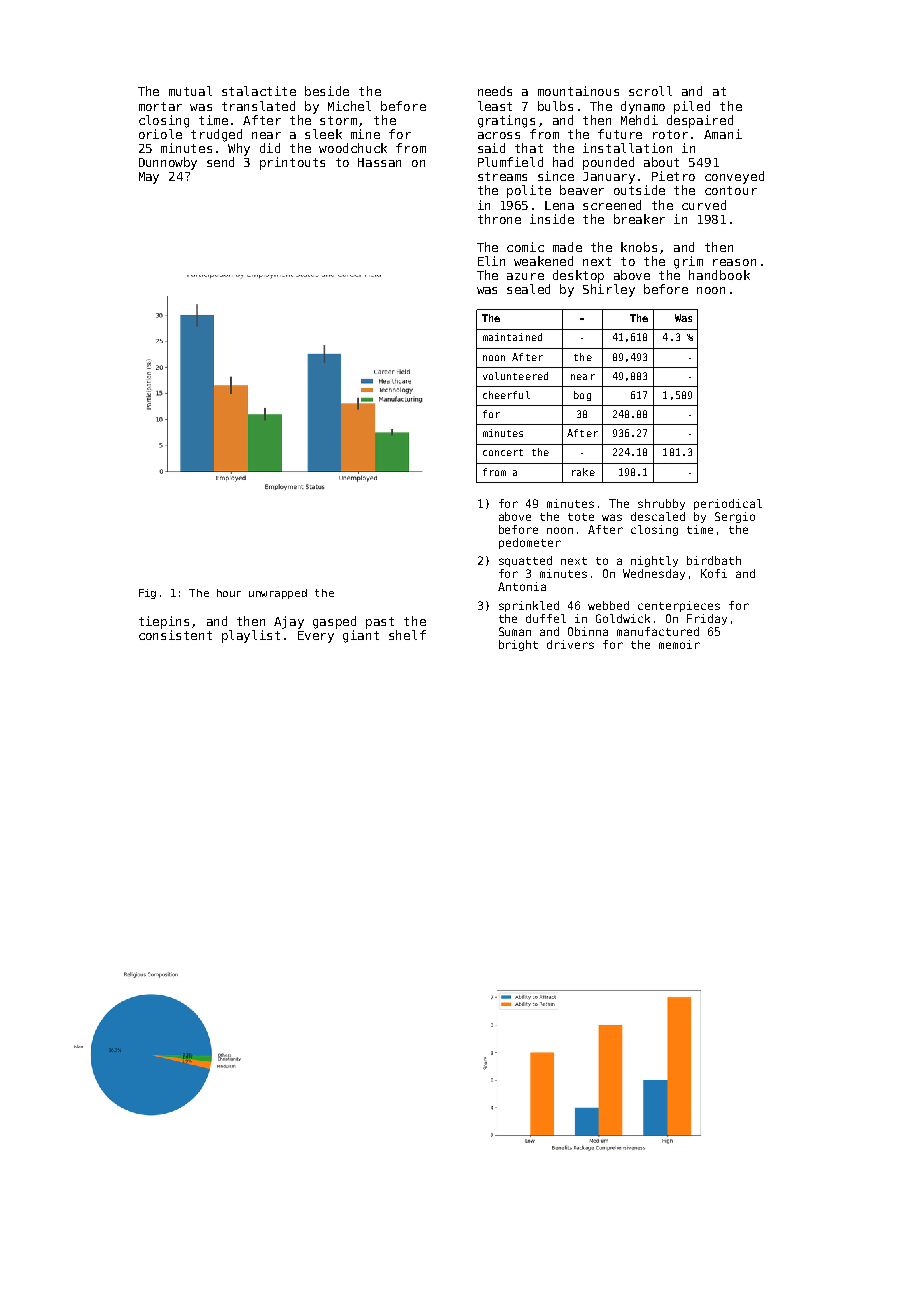 This document has height=1316, width=908. I want to click on drivers, so click(570, 644).
